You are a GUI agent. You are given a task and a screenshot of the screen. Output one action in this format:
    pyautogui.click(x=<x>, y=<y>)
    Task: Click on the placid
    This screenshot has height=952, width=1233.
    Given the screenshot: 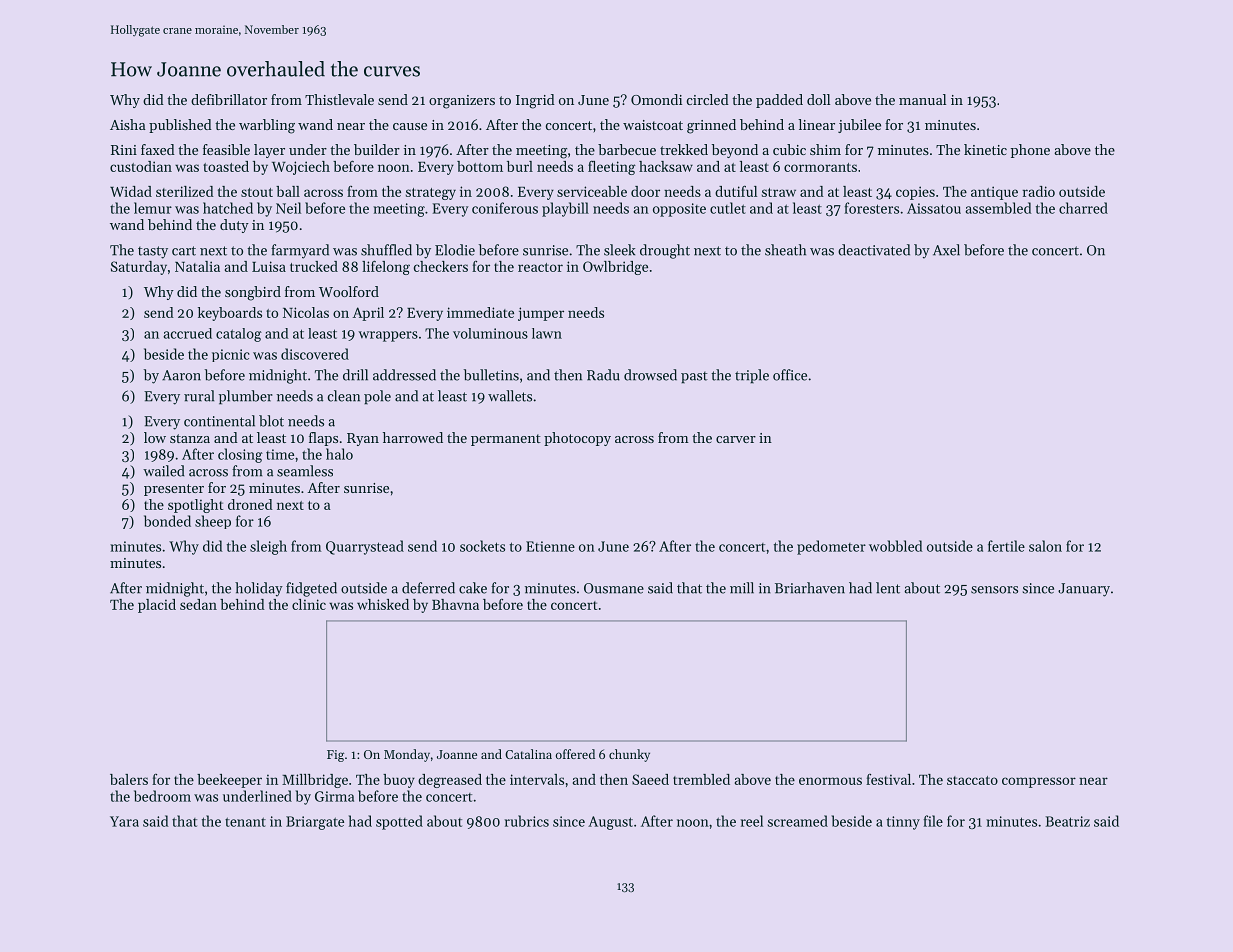 What is the action you would take?
    pyautogui.click(x=157, y=606)
